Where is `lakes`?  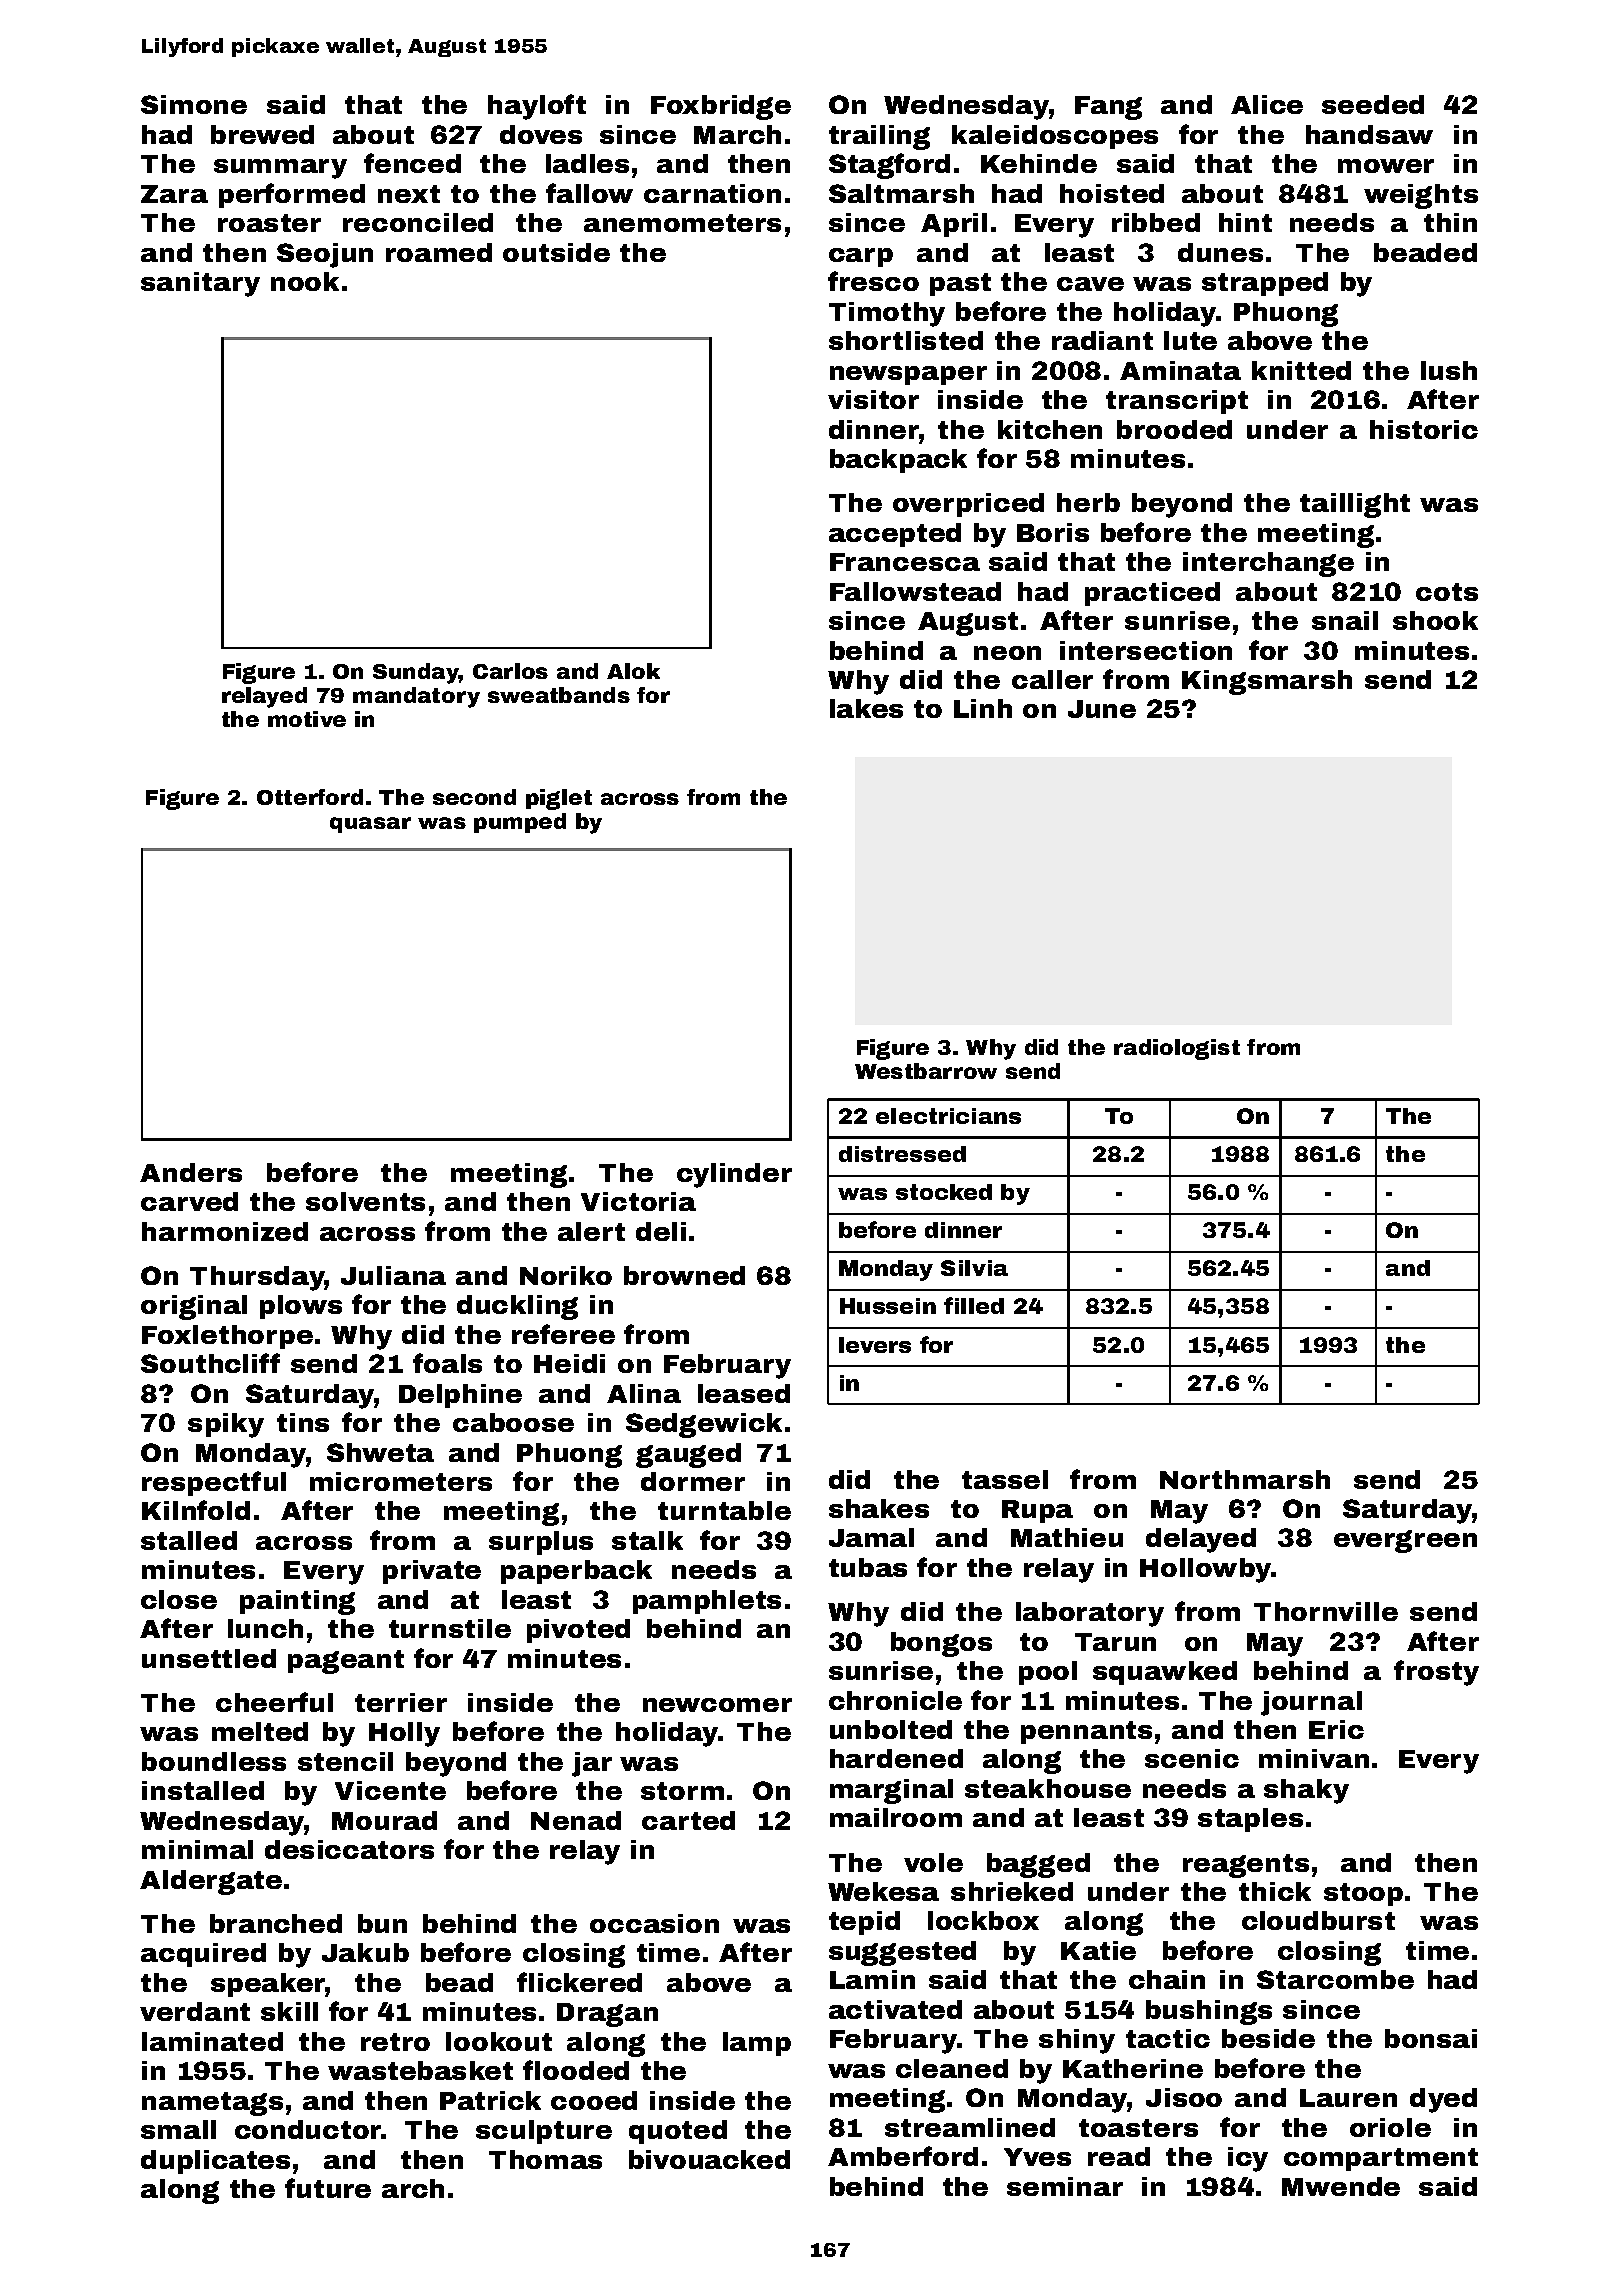
lakes is located at coordinates (866, 708).
